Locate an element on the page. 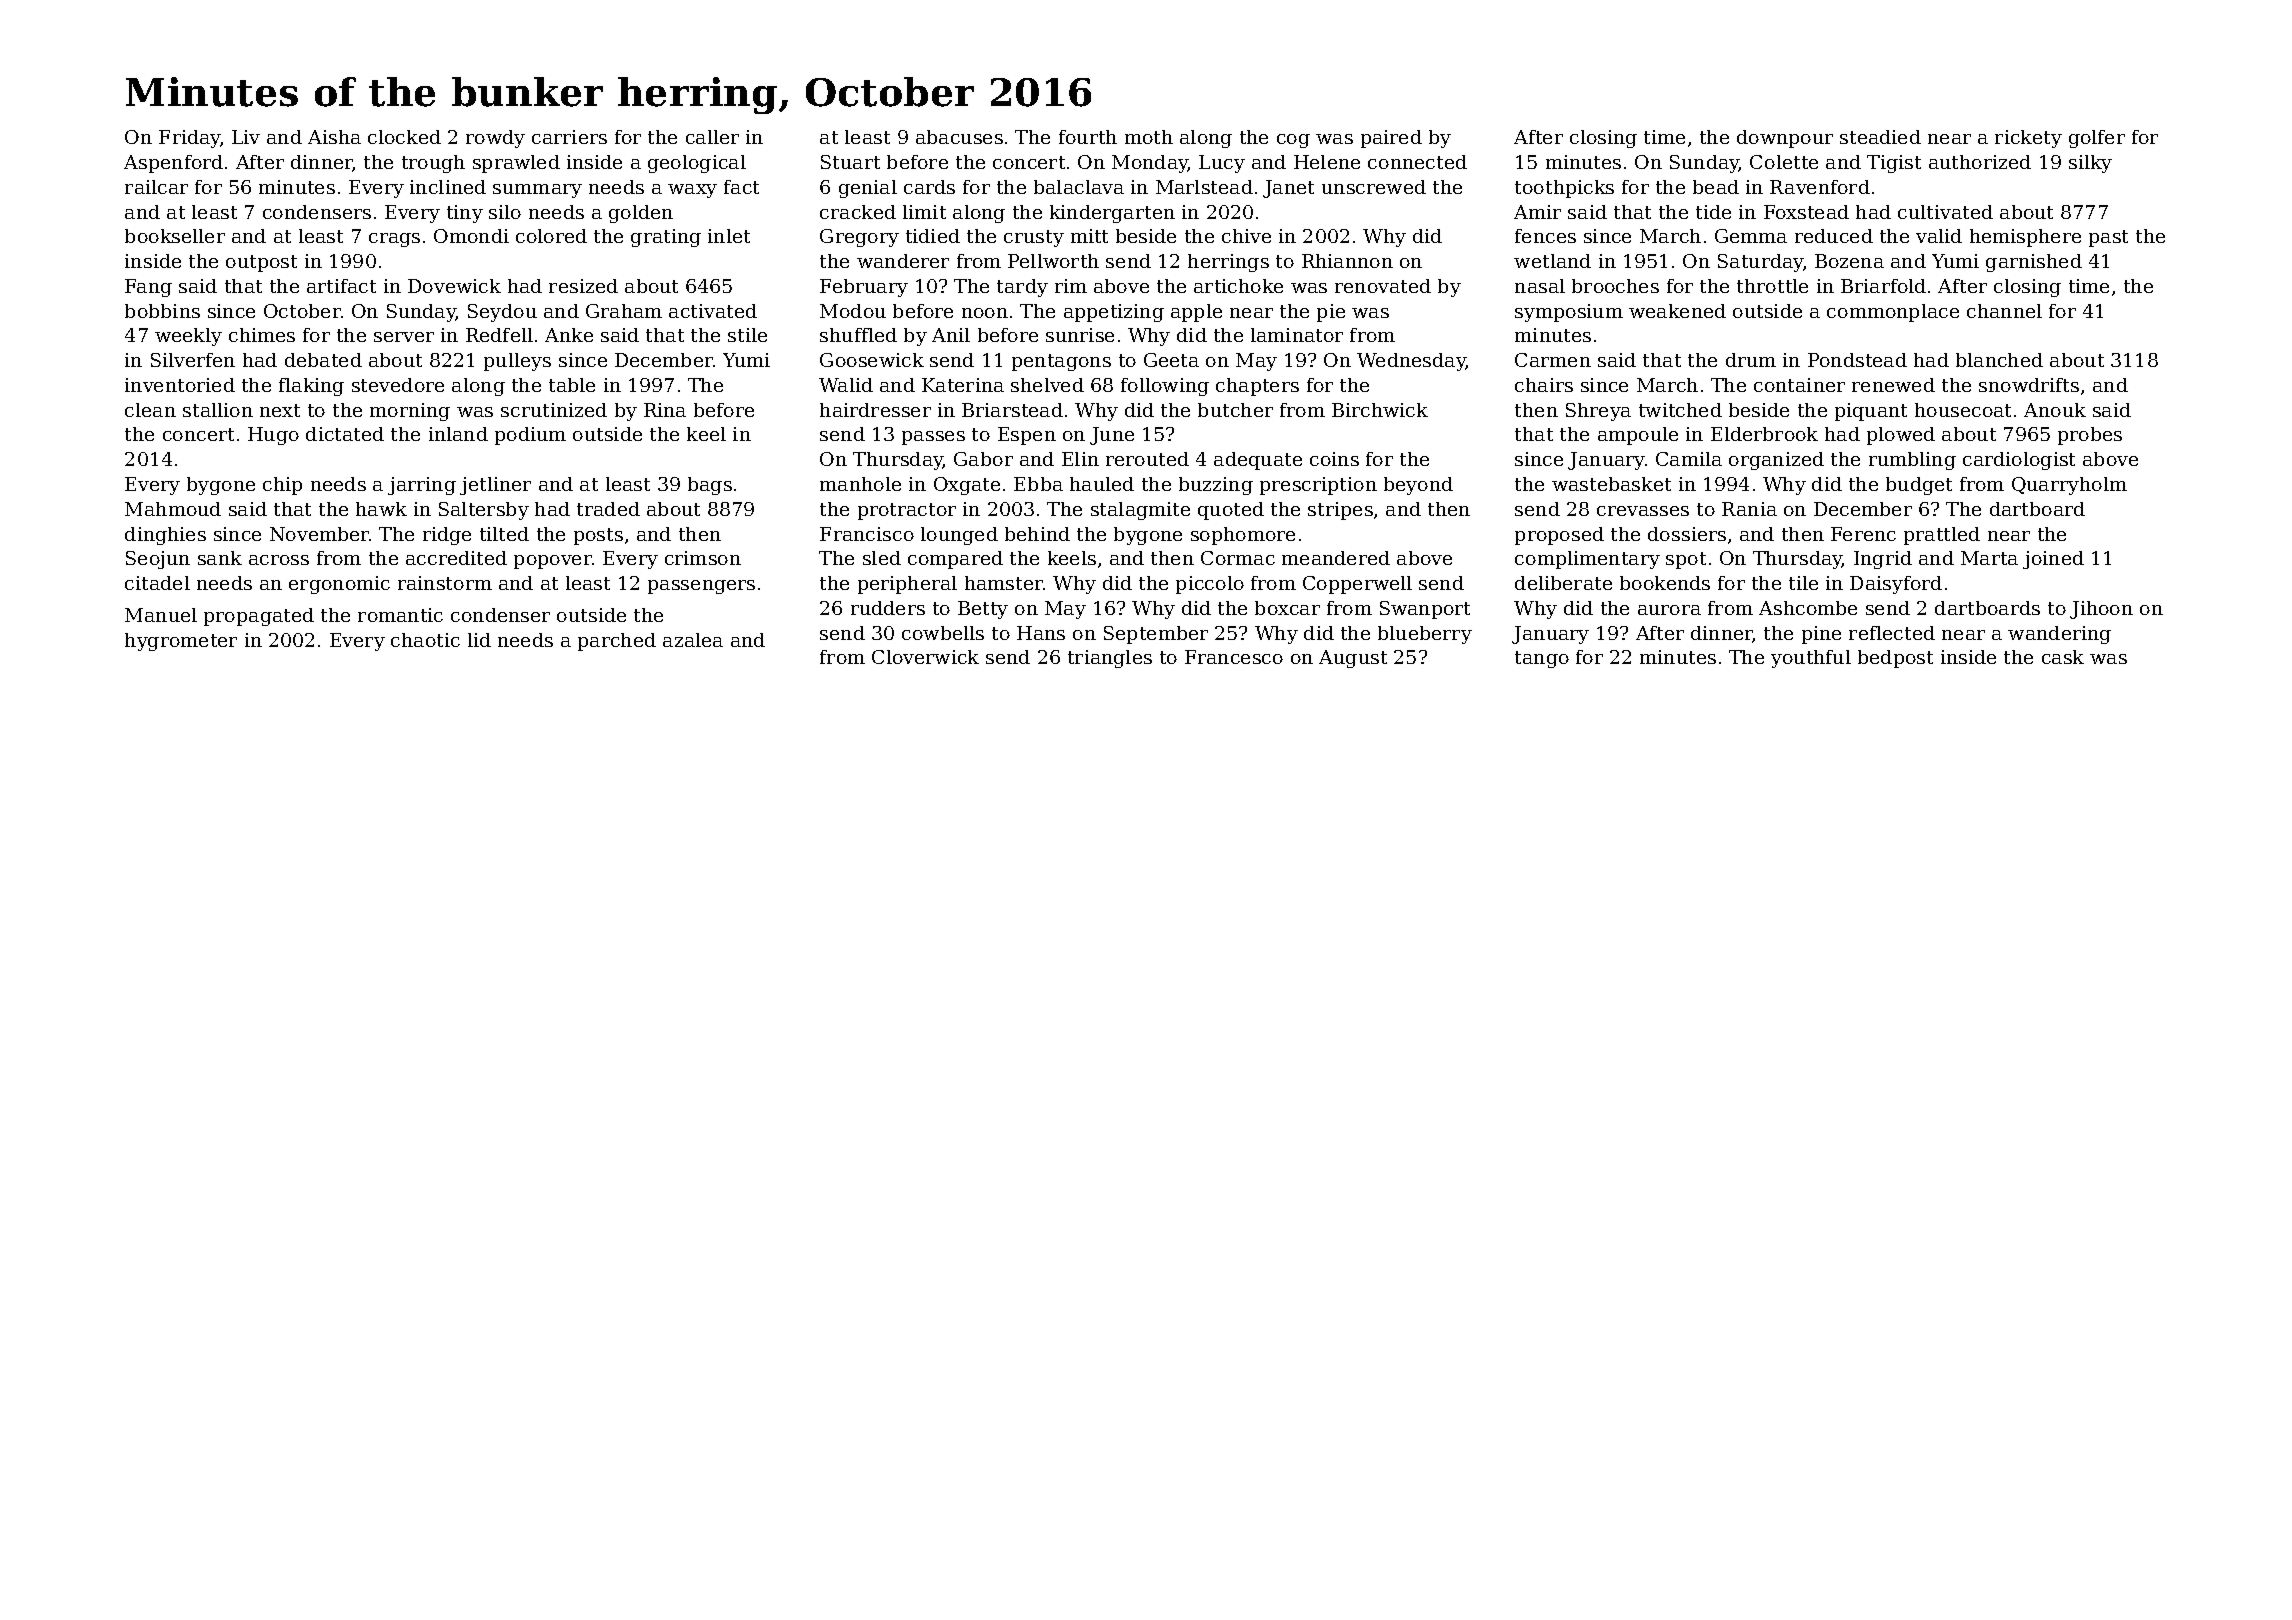 This image has width=2292, height=1620. hygrometer is located at coordinates (181, 642).
